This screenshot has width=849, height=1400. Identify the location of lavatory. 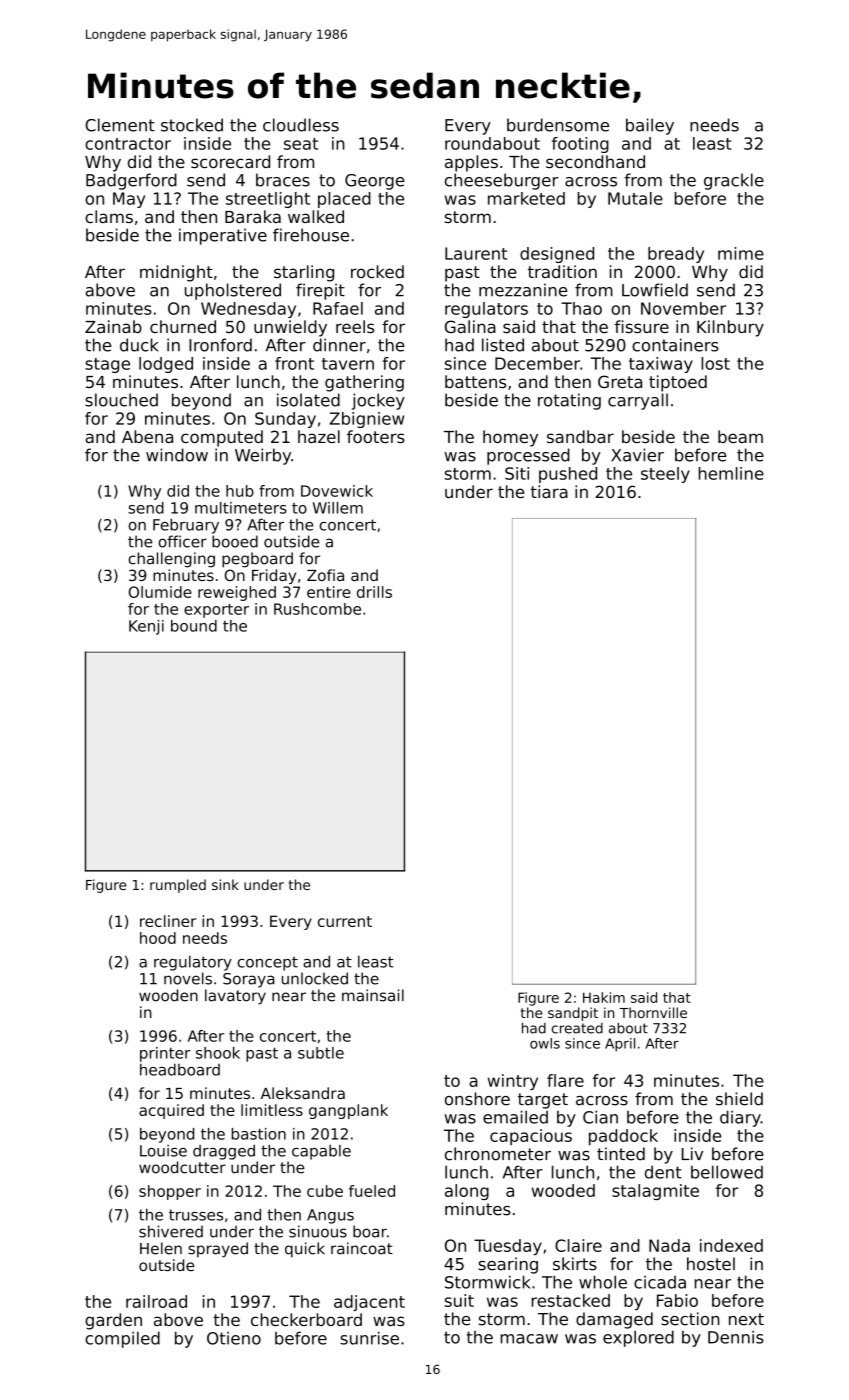
(235, 997).
